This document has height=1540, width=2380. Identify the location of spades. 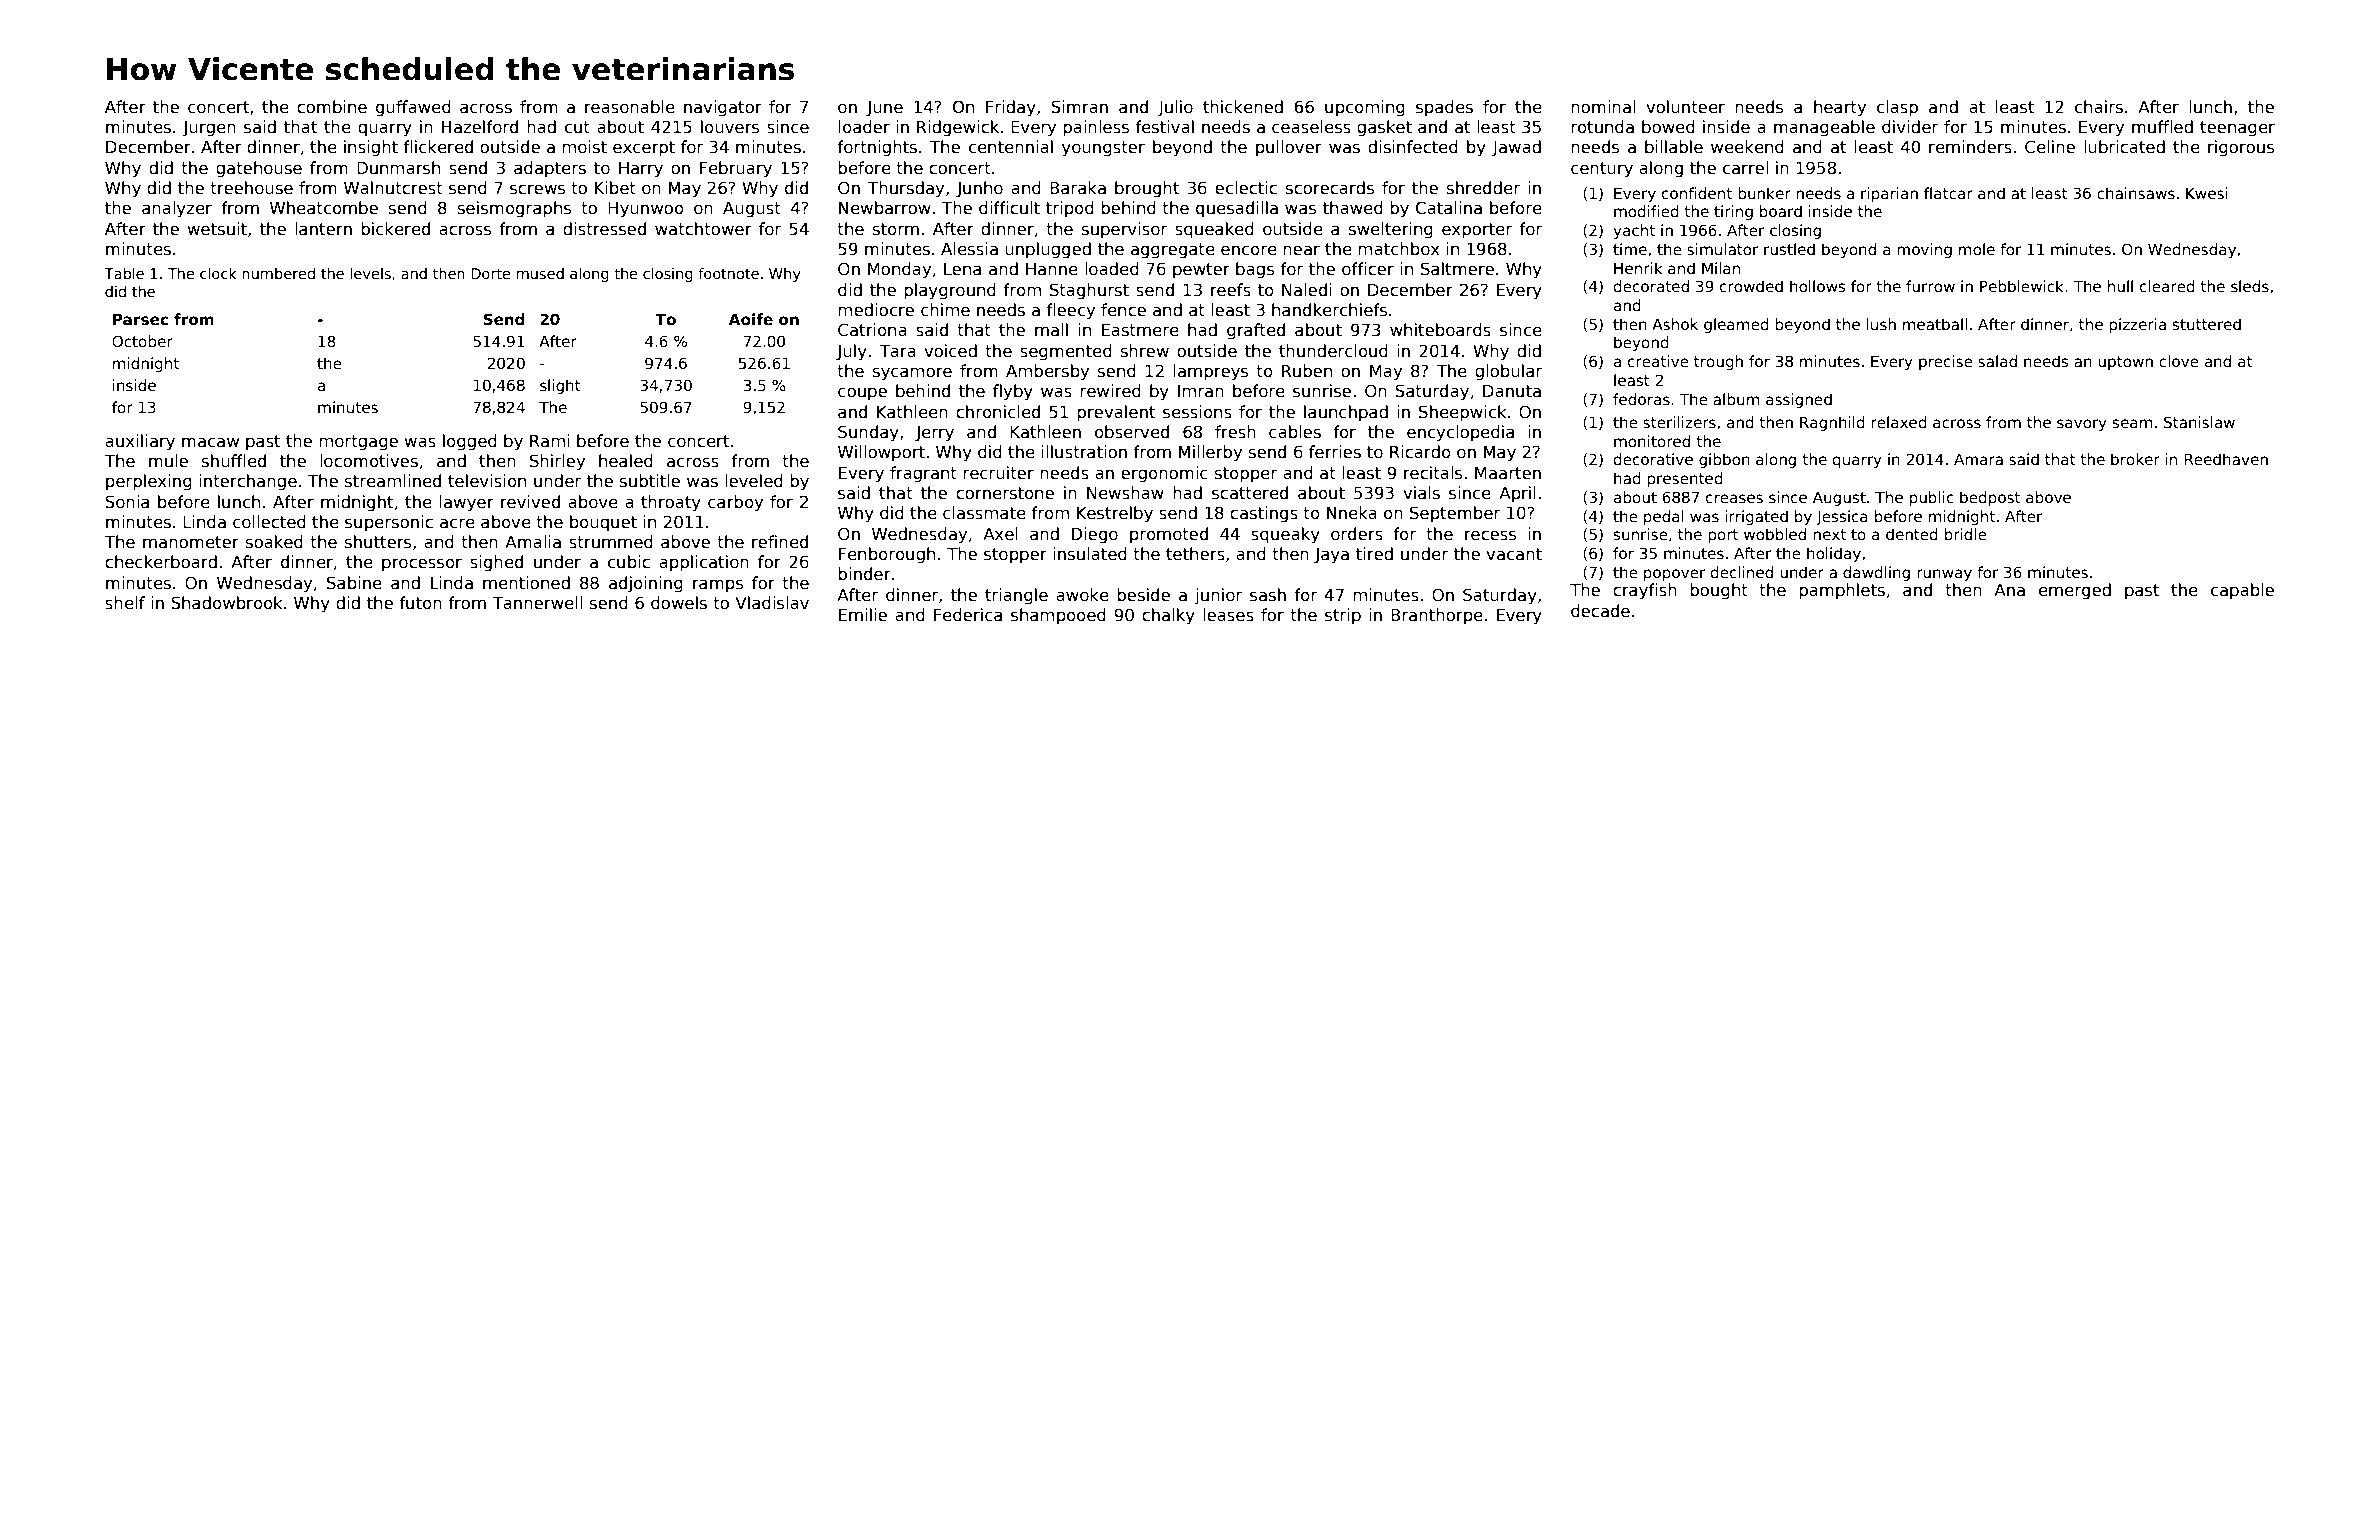
(1444, 108).
